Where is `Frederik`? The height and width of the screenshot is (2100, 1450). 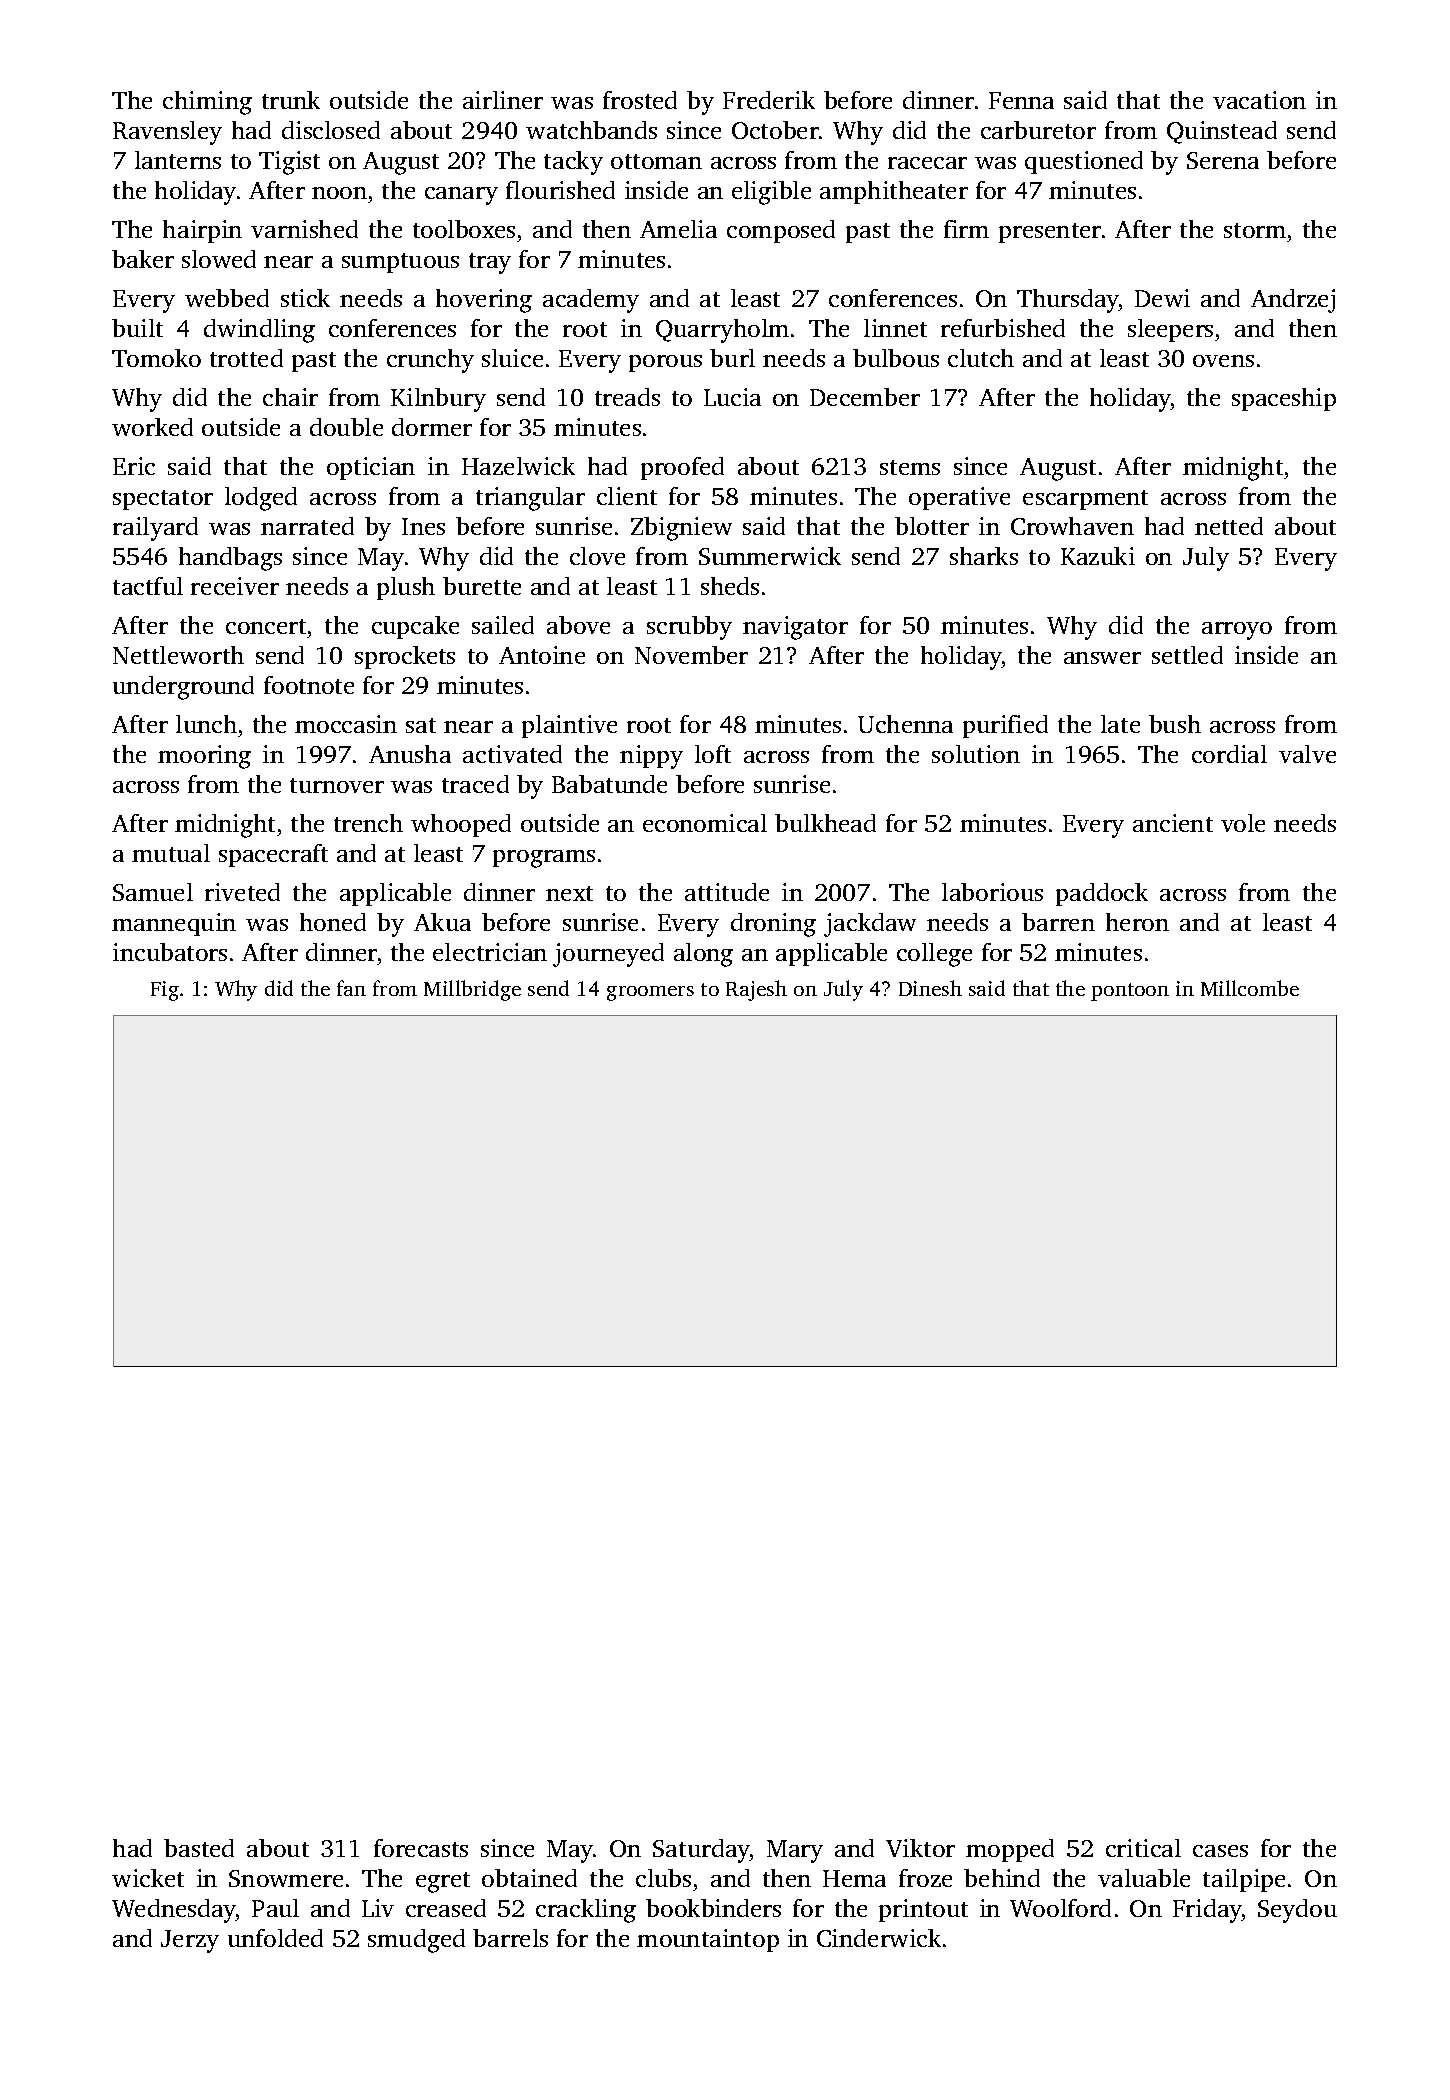 Frederik is located at coordinates (769, 100).
